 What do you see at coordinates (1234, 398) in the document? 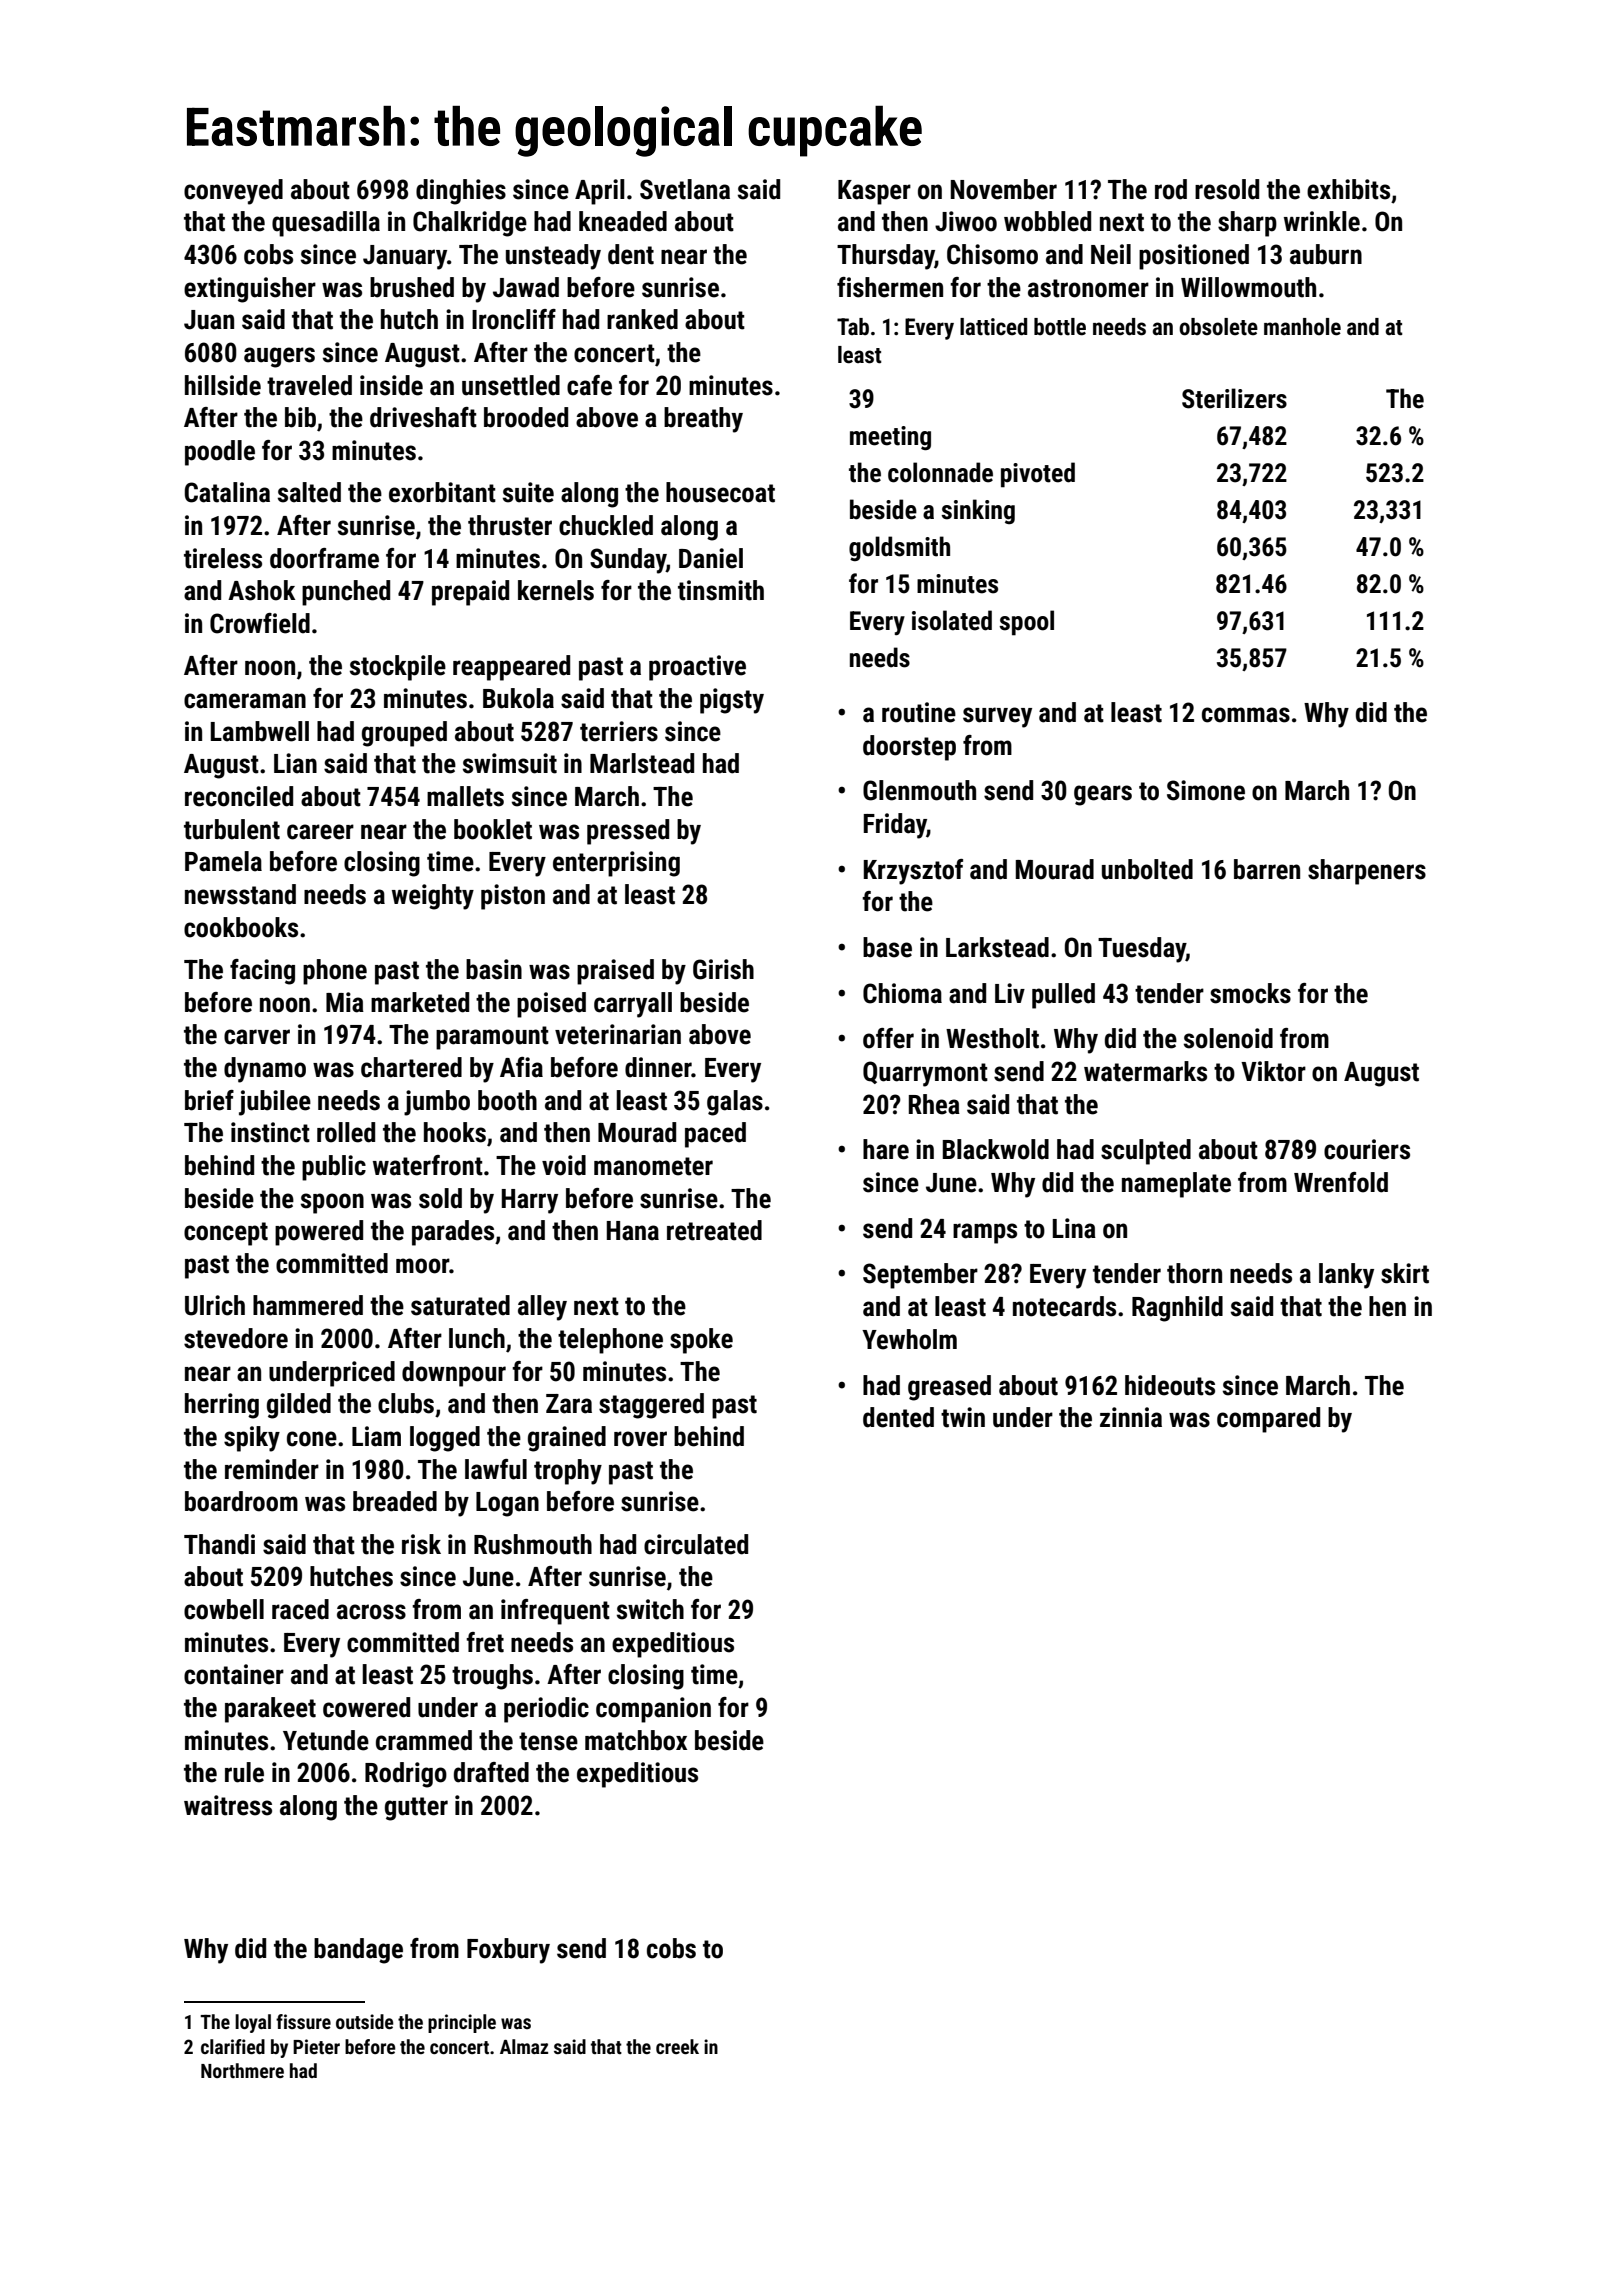
I see `Sterilizers` at bounding box center [1234, 398].
